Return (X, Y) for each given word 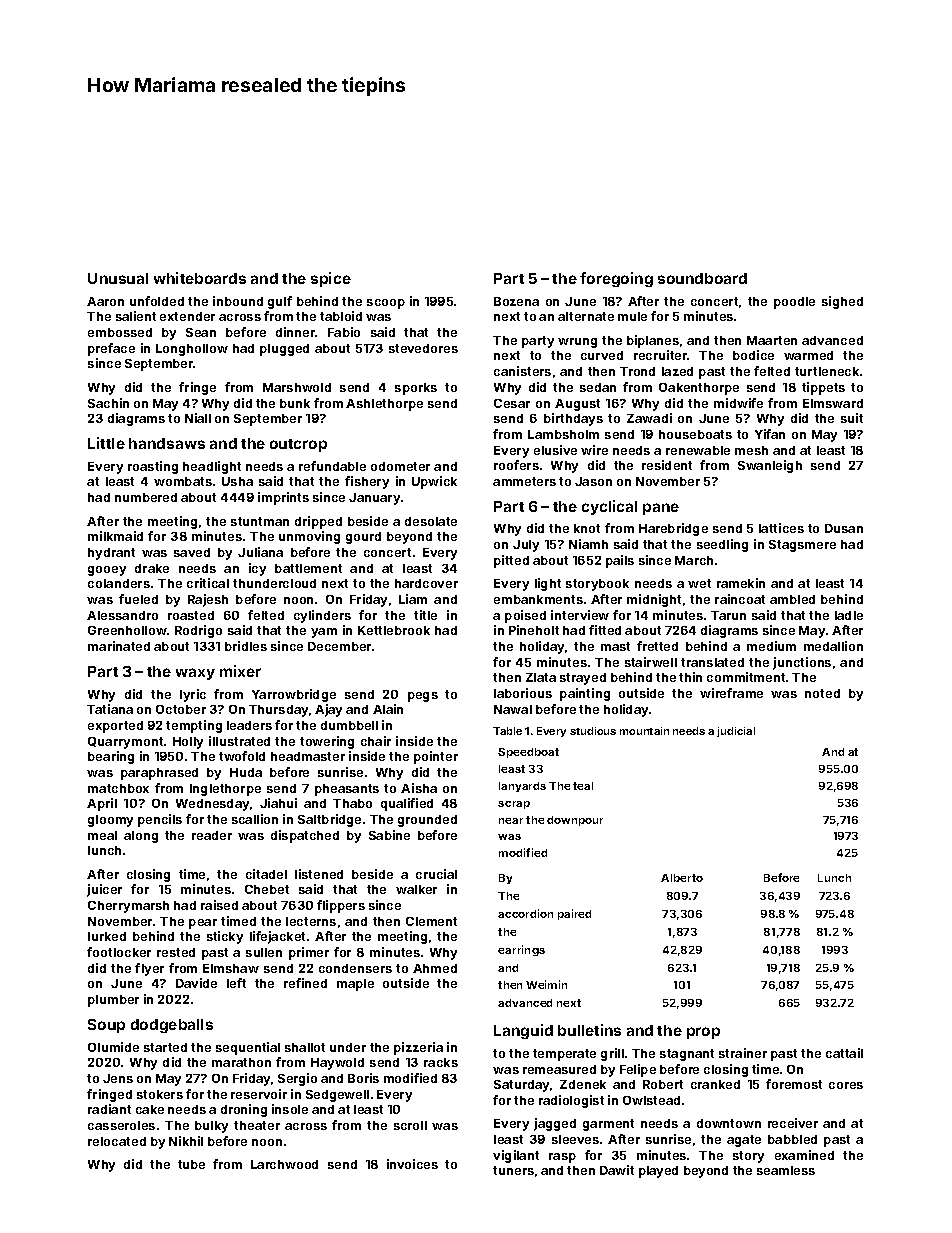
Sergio (297, 1079)
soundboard (702, 278)
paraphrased (159, 774)
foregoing (616, 279)
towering (327, 742)
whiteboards (200, 278)
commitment (746, 677)
